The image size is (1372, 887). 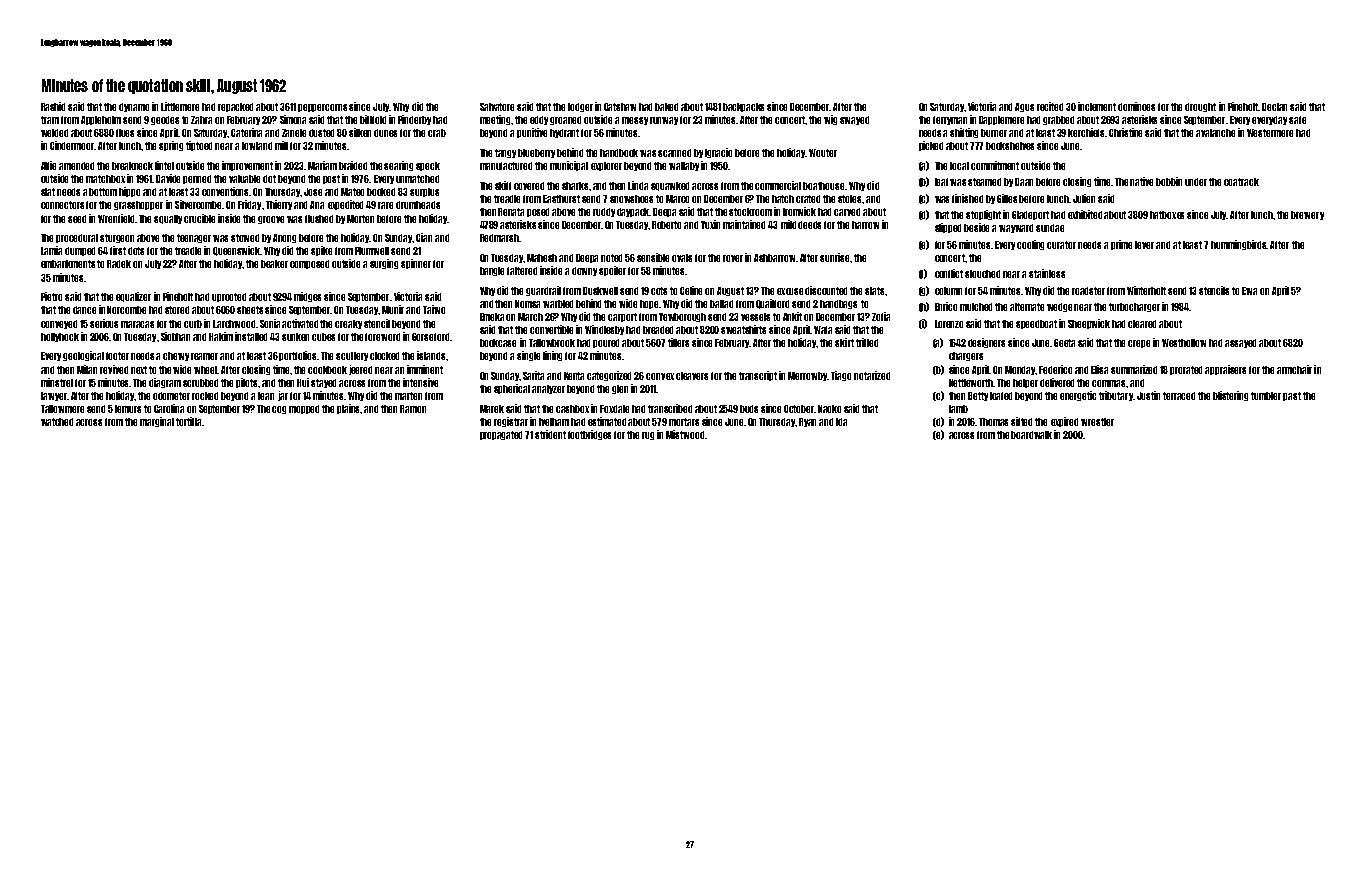 What do you see at coordinates (1307, 215) in the screenshot?
I see `brewery` at bounding box center [1307, 215].
